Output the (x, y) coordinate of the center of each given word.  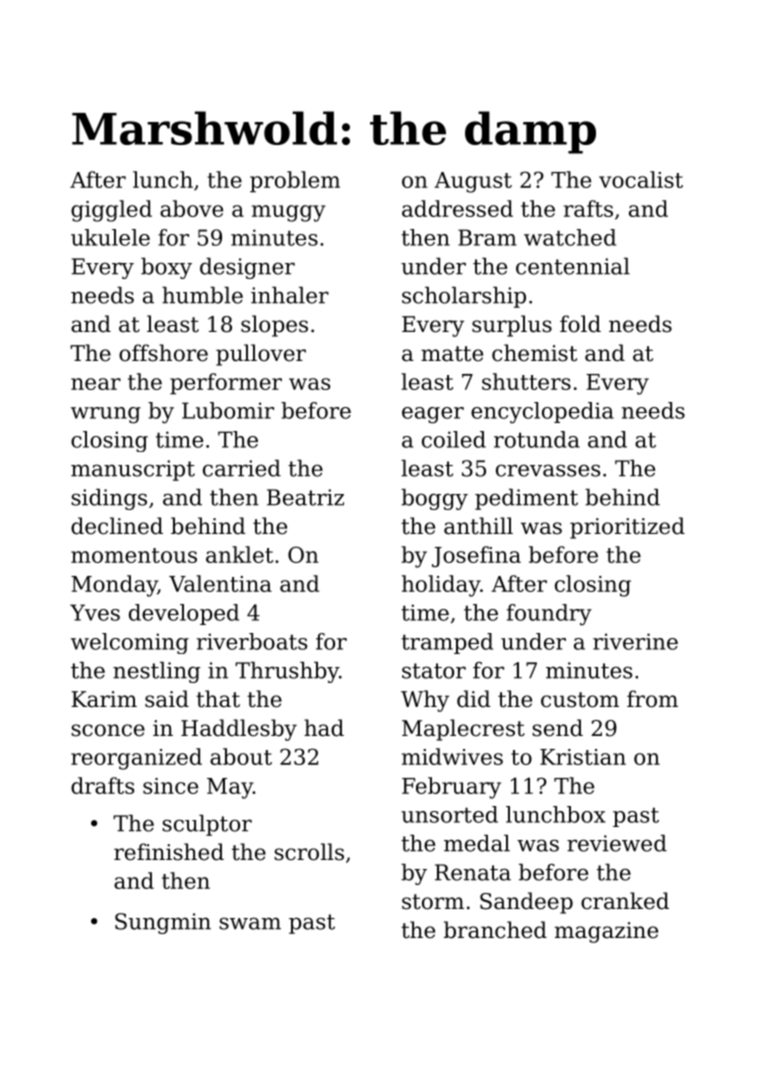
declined (117, 526)
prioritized (627, 528)
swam (250, 923)
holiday (441, 586)
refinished (169, 852)
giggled (111, 211)
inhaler (290, 295)
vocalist (641, 179)
